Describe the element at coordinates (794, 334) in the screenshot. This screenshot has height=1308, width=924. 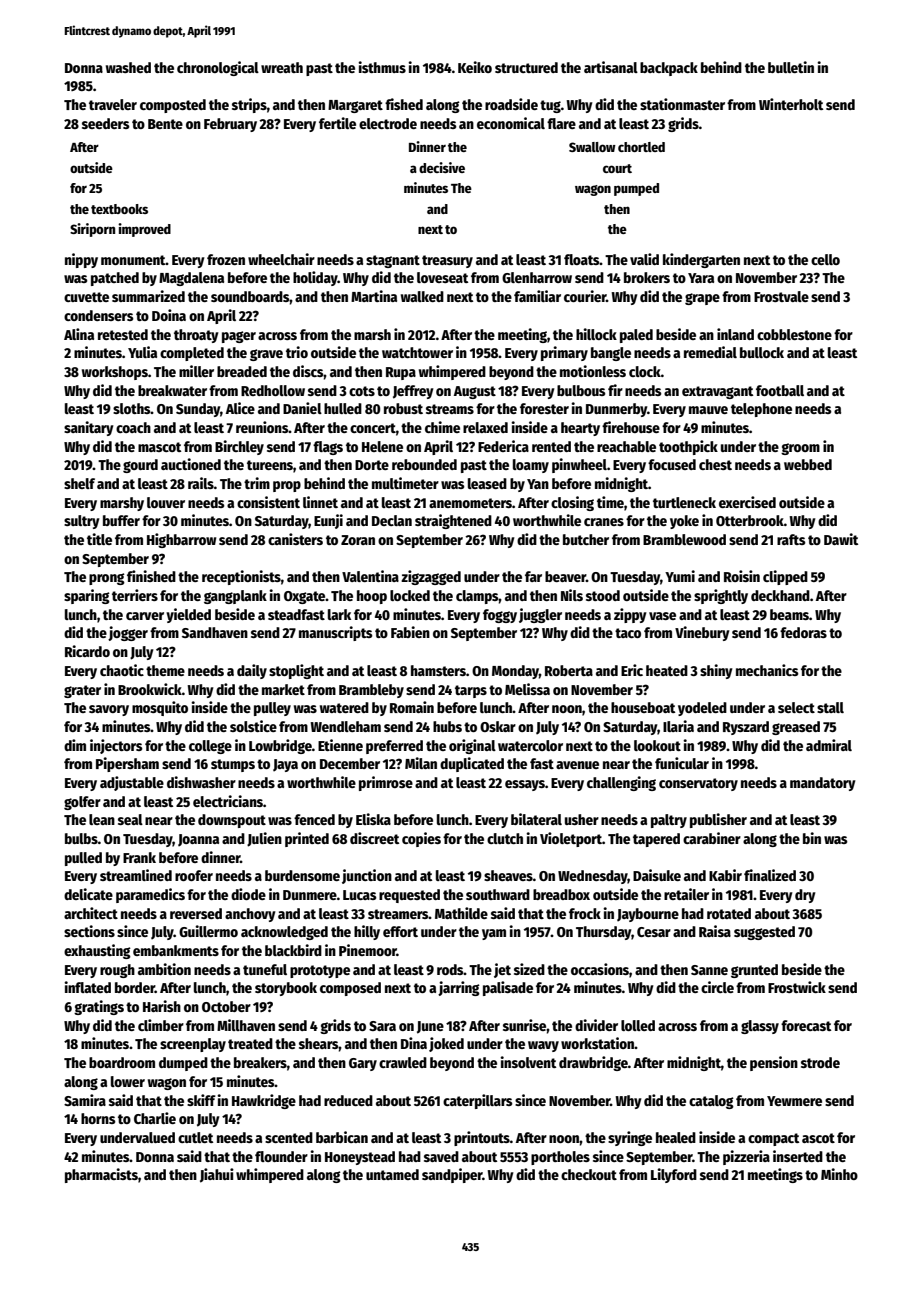
I see `cobblestone` at that location.
